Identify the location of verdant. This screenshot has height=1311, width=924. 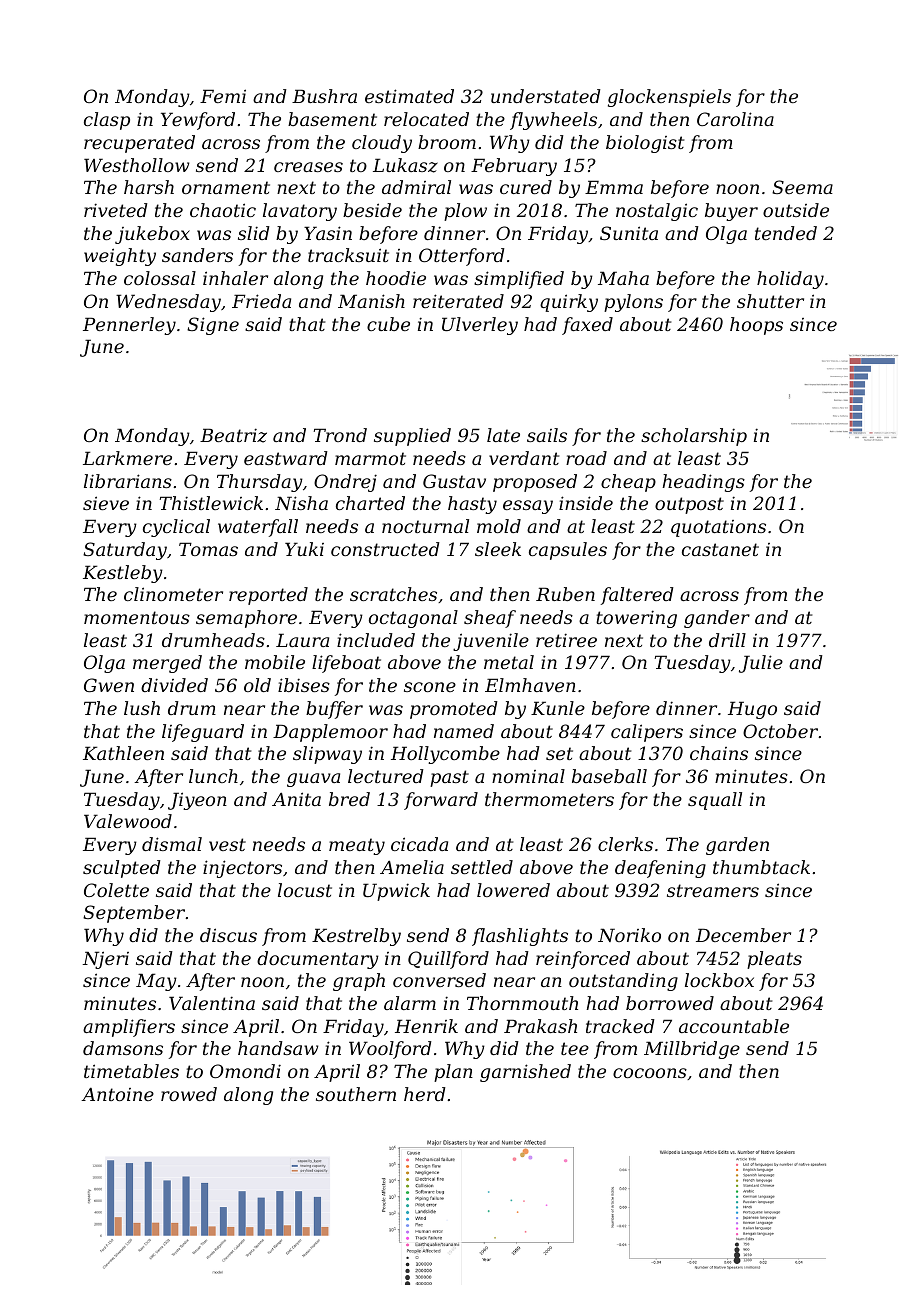
(524, 458).
